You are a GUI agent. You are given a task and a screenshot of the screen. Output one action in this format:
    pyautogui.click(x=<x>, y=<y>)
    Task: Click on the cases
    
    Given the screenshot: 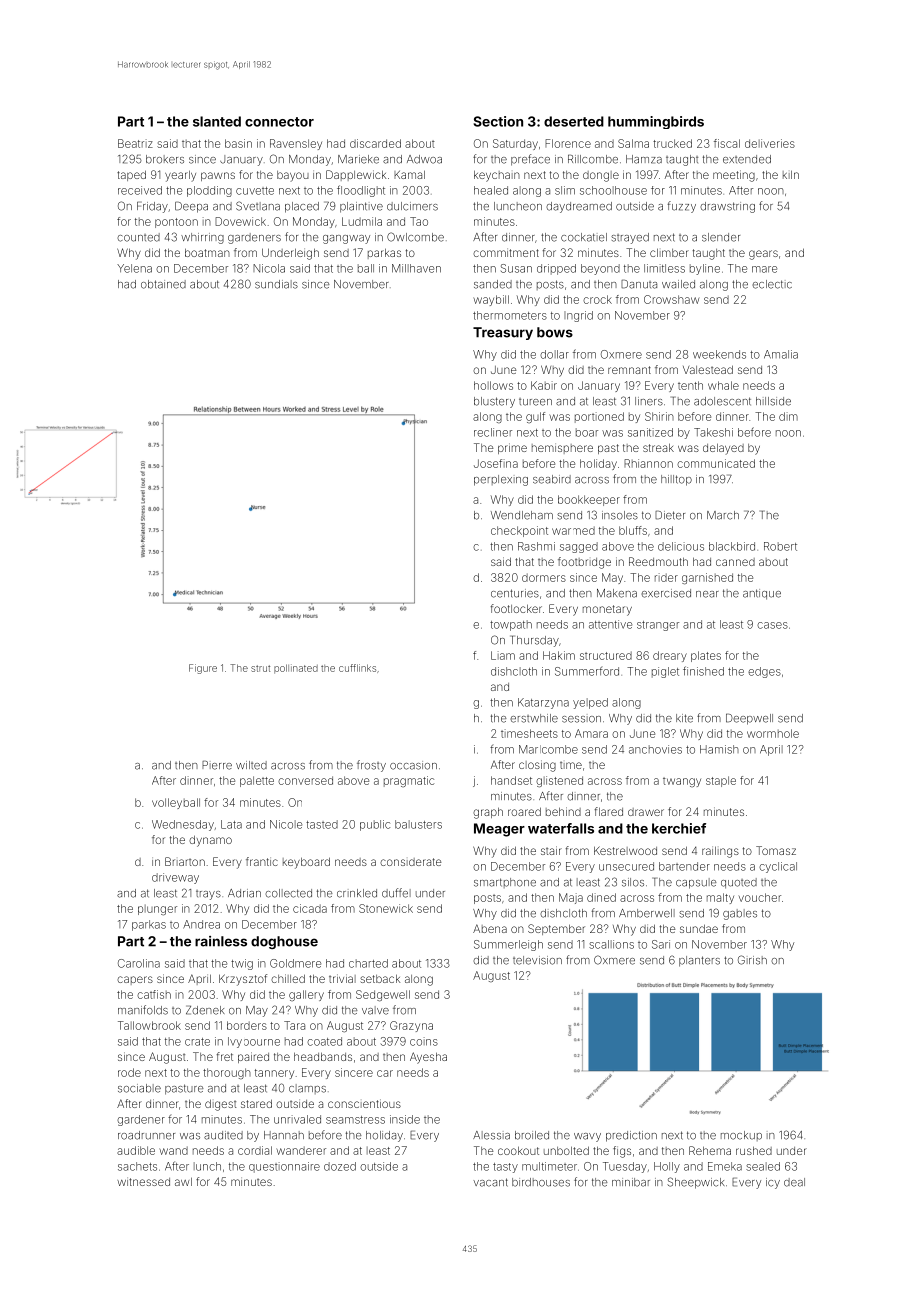 What is the action you would take?
    pyautogui.click(x=772, y=625)
